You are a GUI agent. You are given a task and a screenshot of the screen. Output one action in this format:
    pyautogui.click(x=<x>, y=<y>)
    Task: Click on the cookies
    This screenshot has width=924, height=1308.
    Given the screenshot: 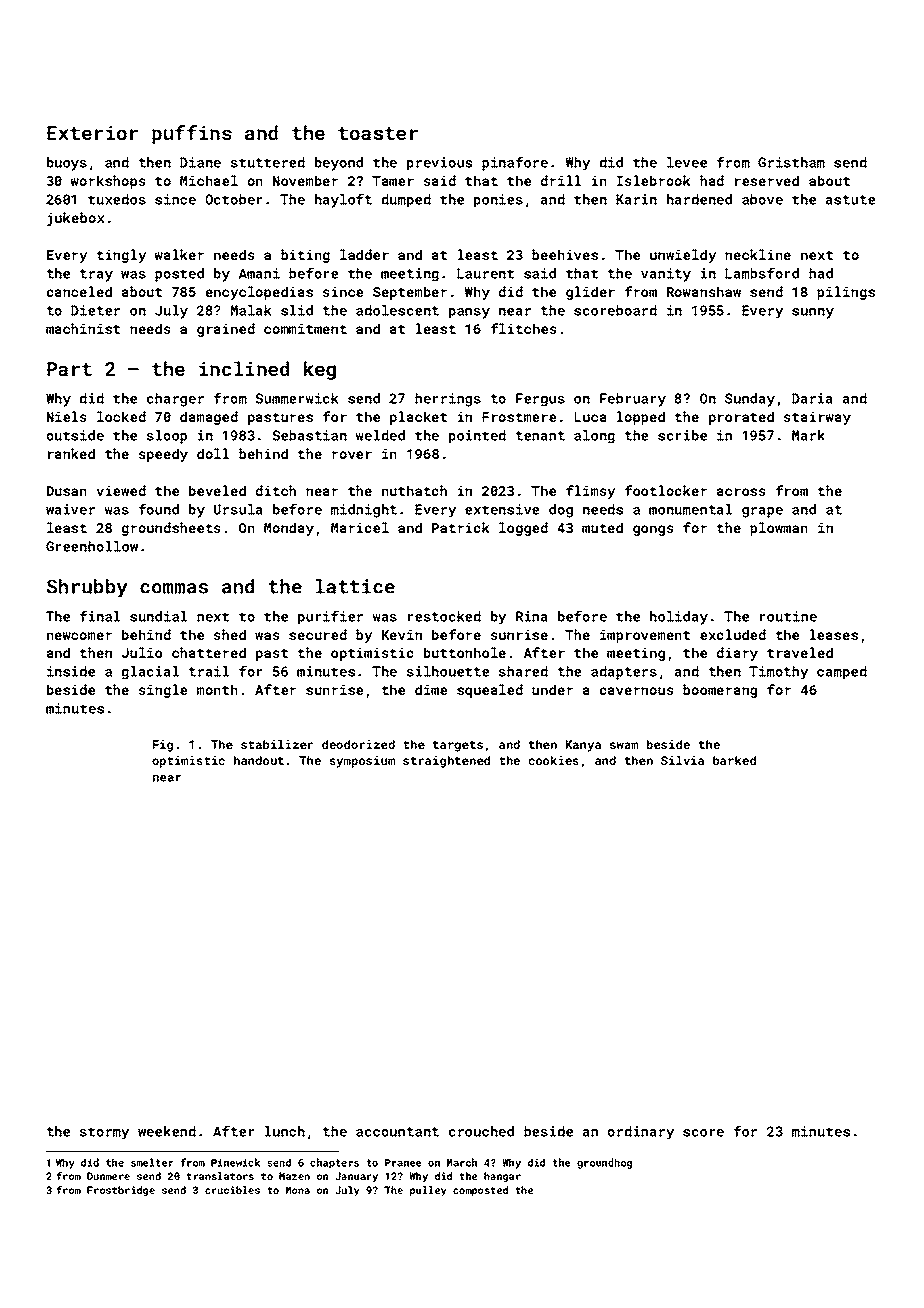 What is the action you would take?
    pyautogui.click(x=553, y=760)
